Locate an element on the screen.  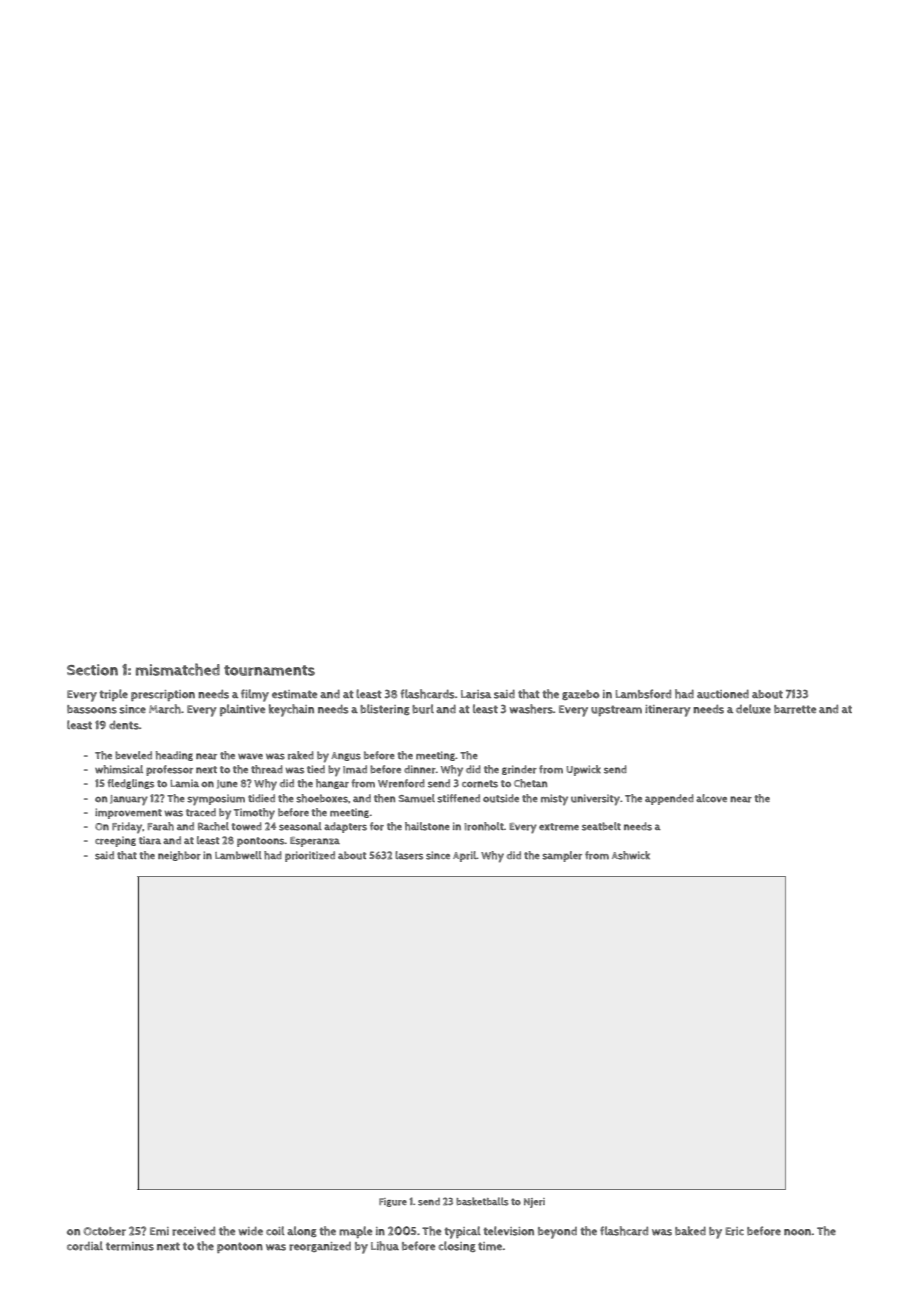
Emi is located at coordinates (159, 1231).
